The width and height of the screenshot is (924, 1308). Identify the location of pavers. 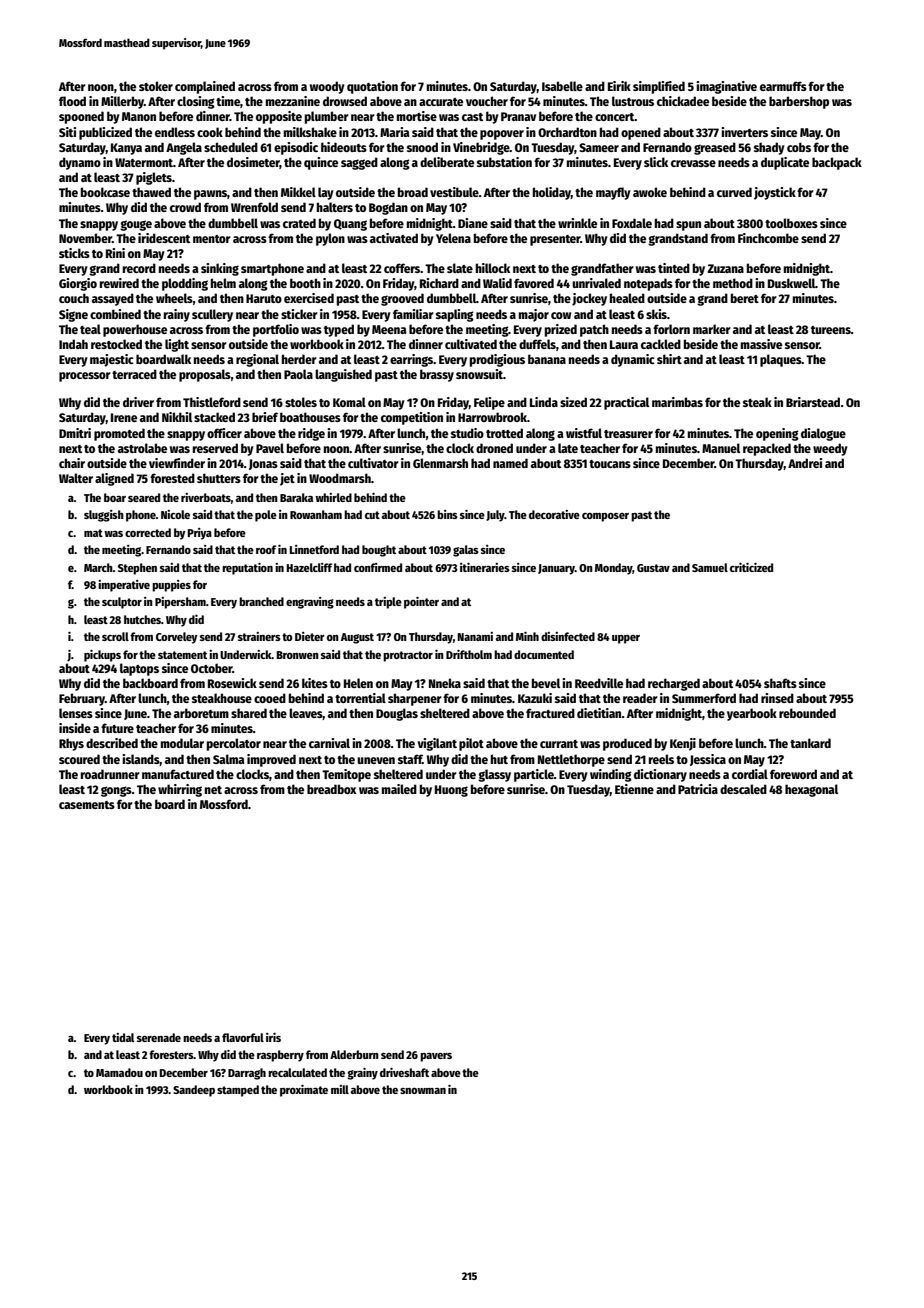
(436, 1057).
